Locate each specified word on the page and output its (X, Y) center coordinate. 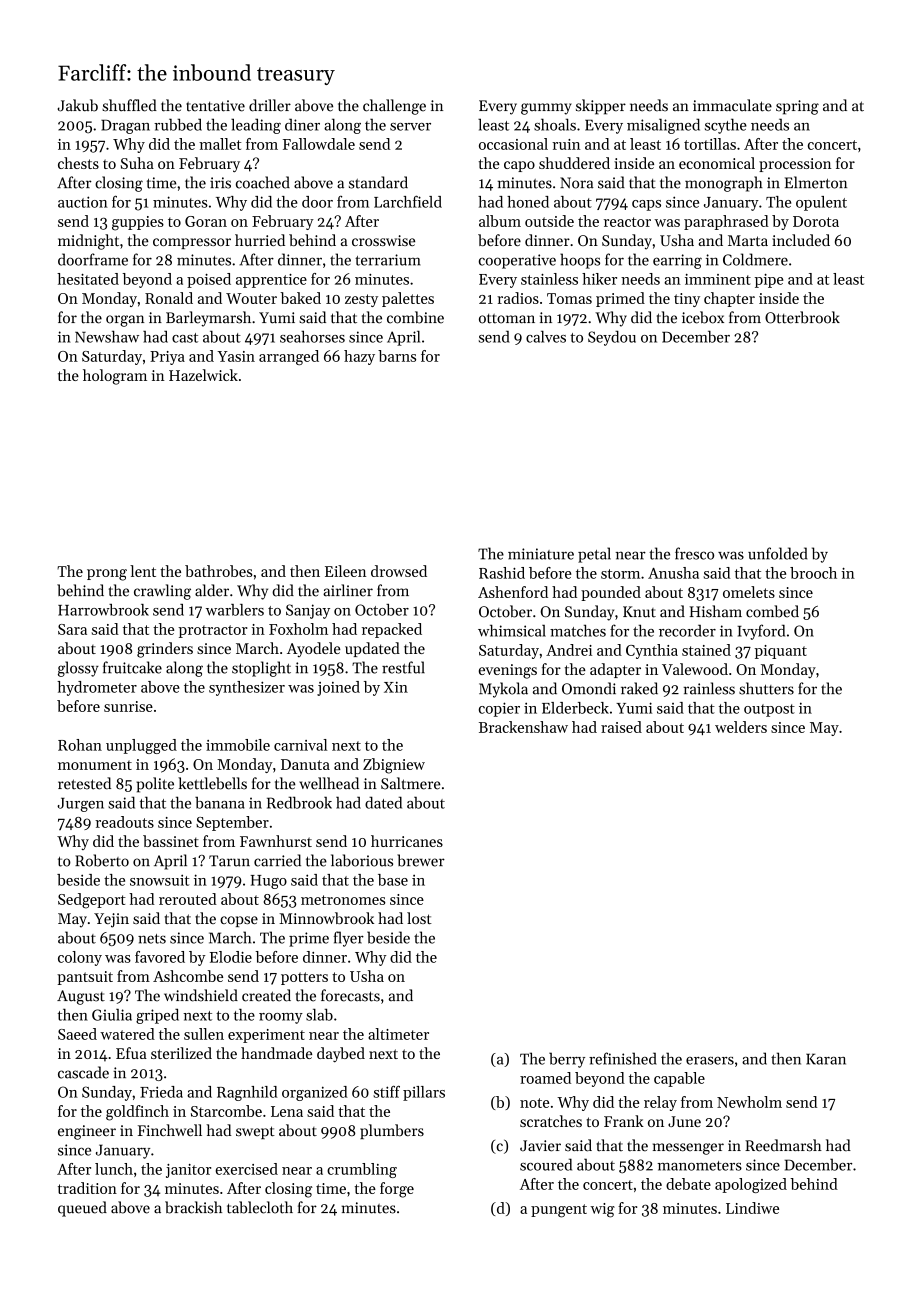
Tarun (229, 861)
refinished (623, 1058)
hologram (115, 377)
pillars (424, 1093)
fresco (694, 553)
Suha (137, 163)
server (410, 127)
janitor (188, 1171)
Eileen (345, 571)
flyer (348, 939)
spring (797, 107)
